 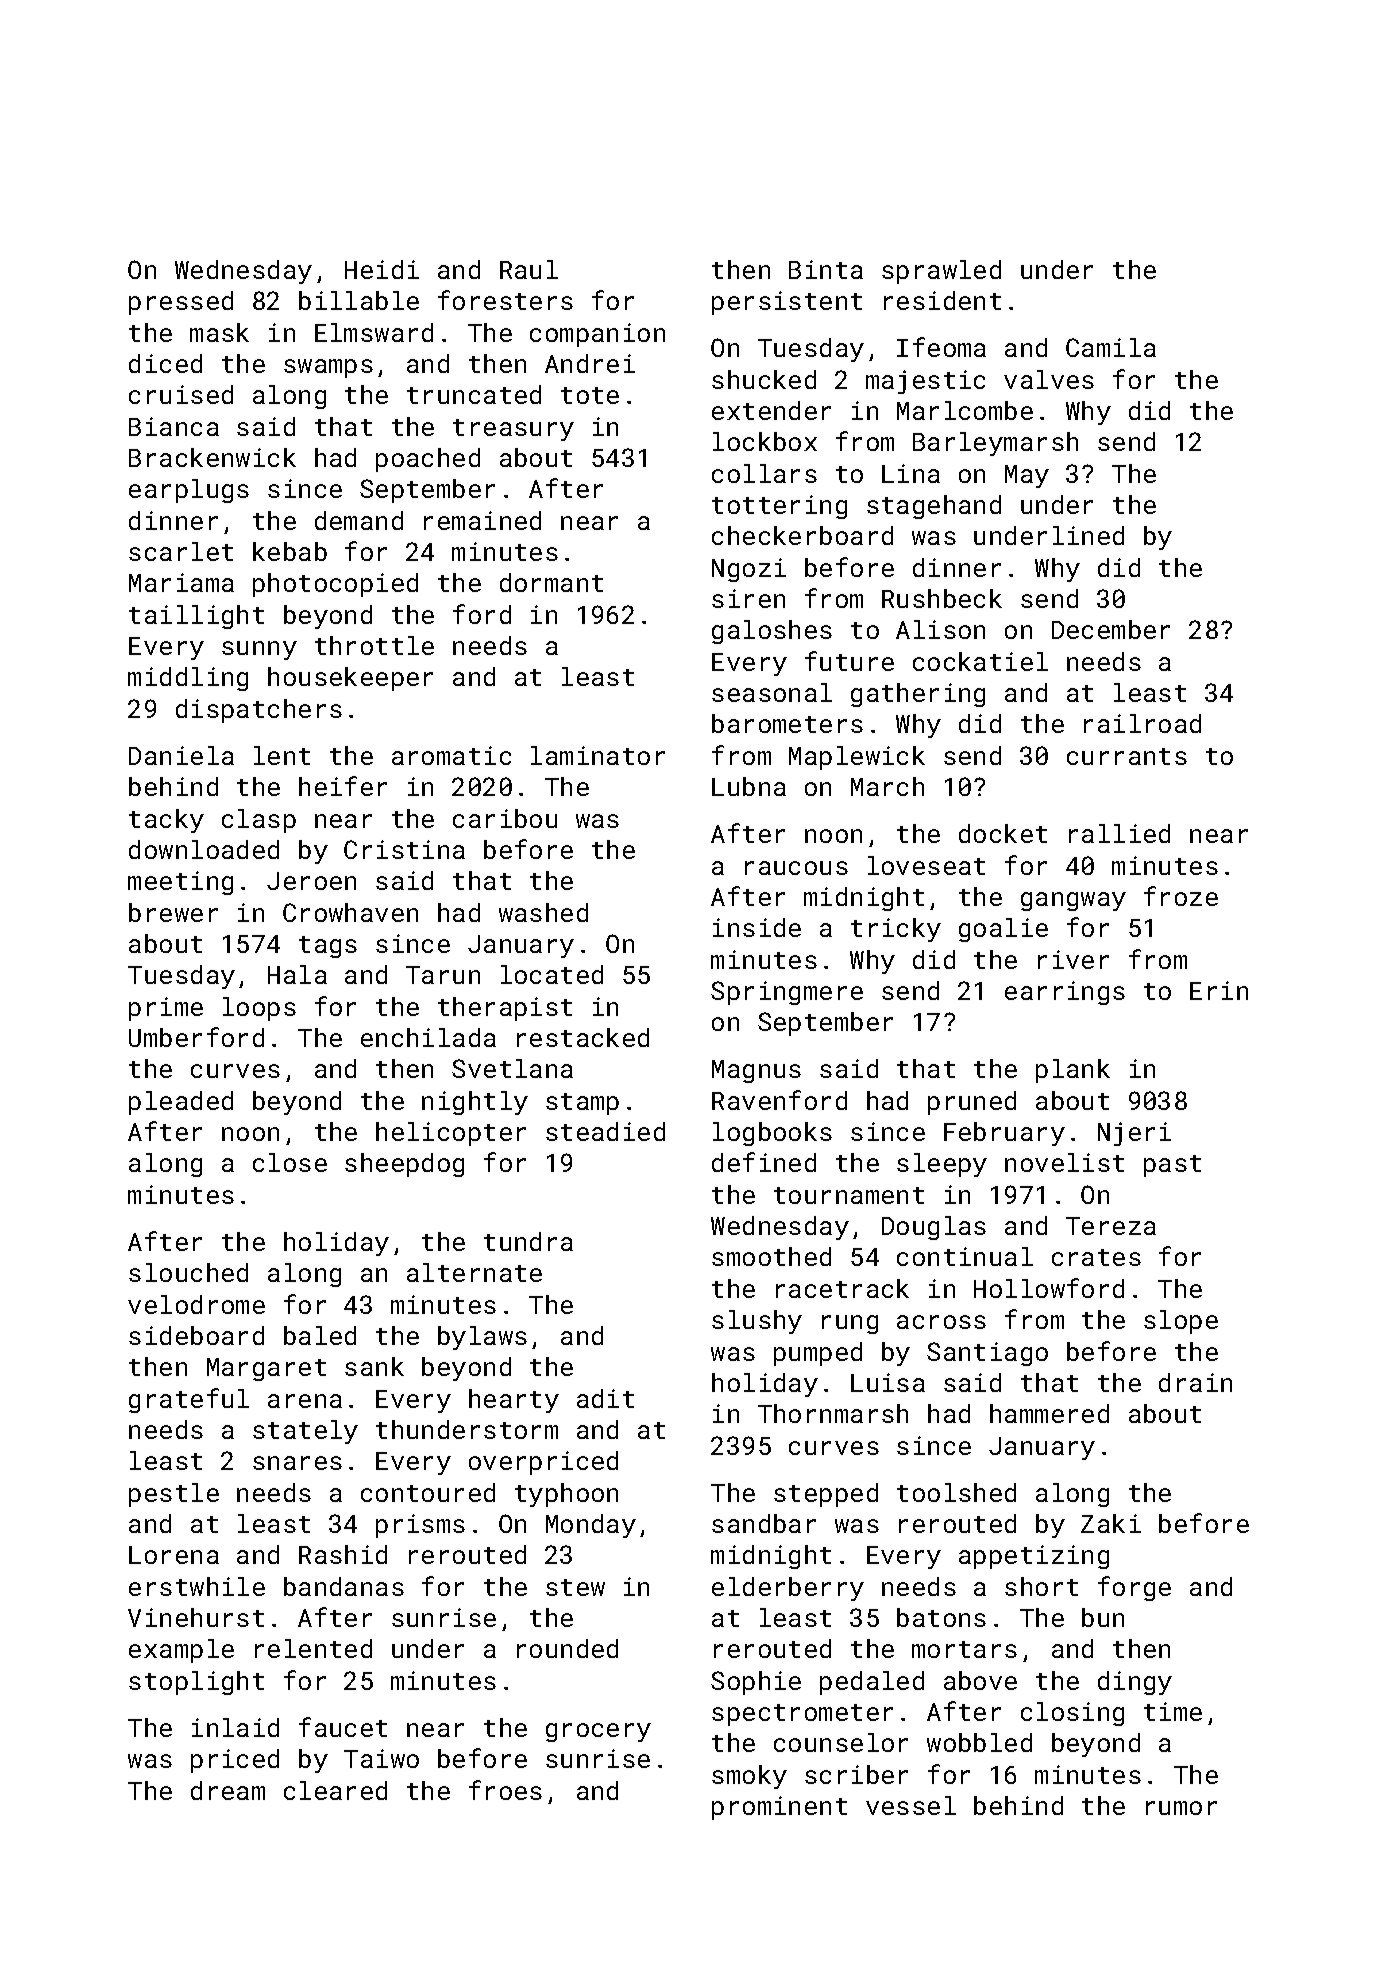 I want to click on Springmere, so click(x=787, y=993).
